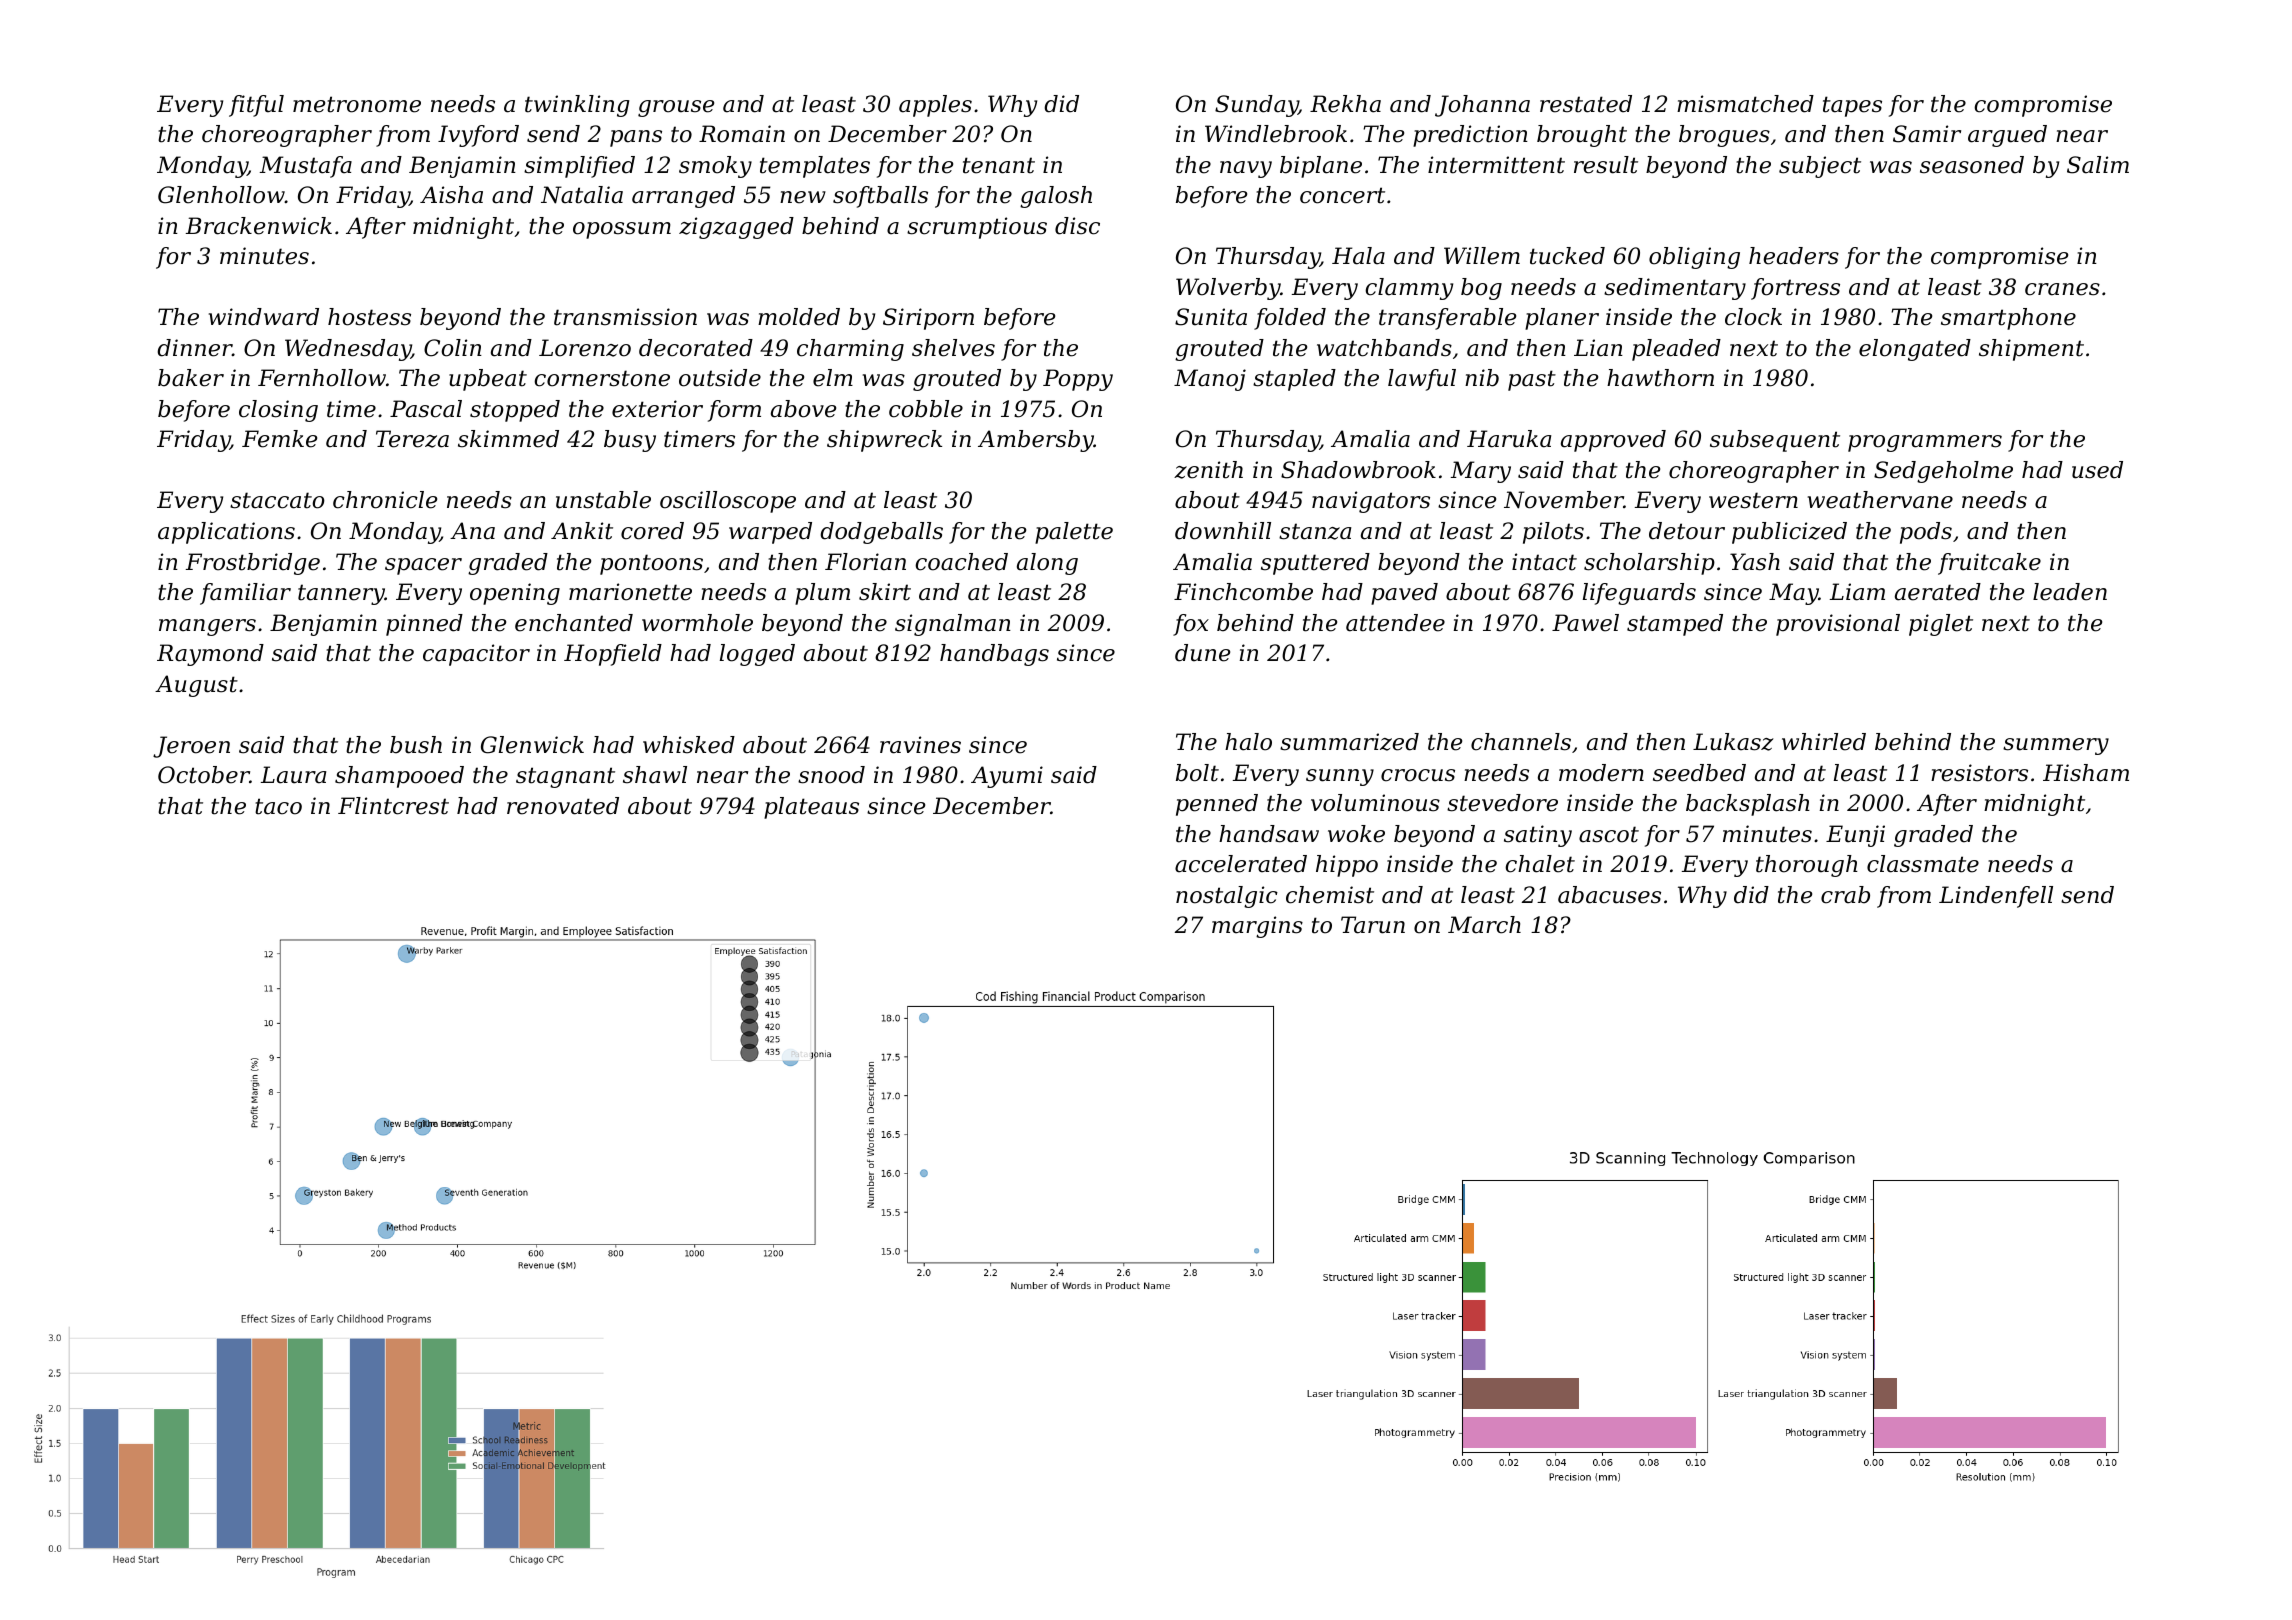  What do you see at coordinates (385, 500) in the screenshot?
I see `chronicle` at bounding box center [385, 500].
